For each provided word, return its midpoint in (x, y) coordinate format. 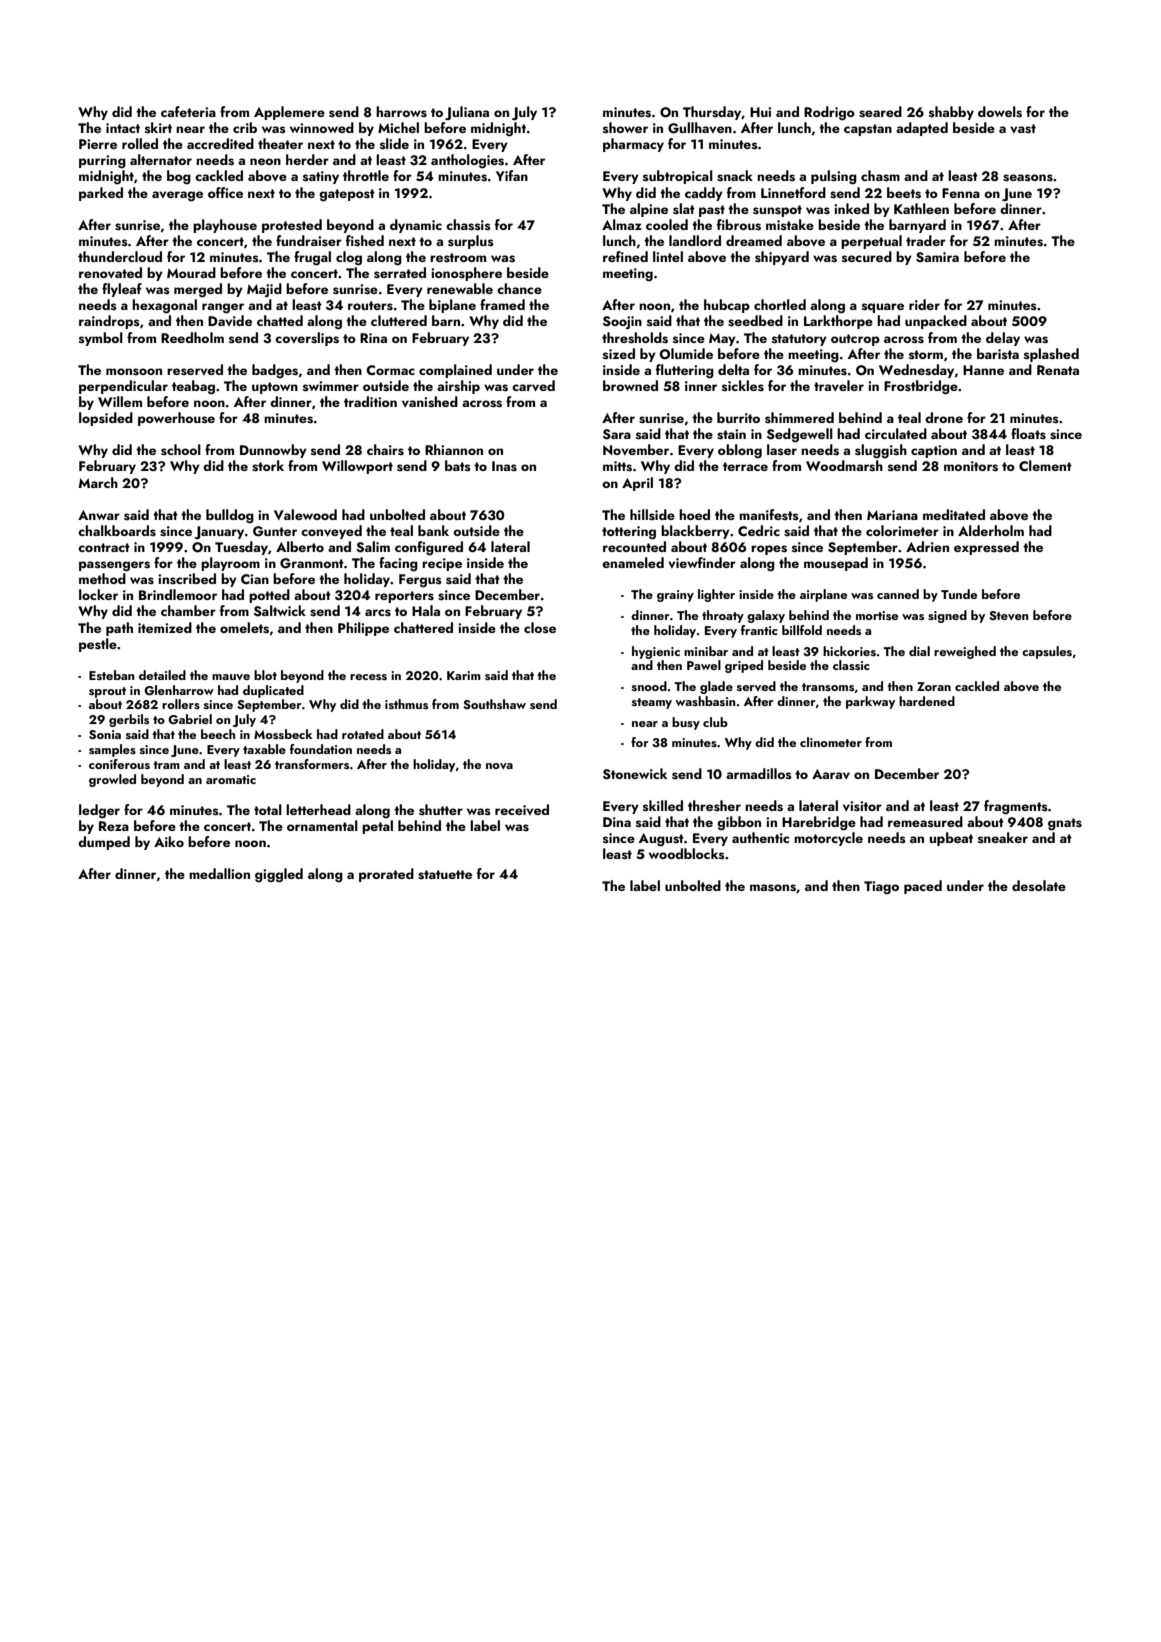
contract (104, 547)
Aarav (831, 774)
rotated (363, 734)
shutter (441, 810)
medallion (219, 873)
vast (1023, 129)
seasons (1028, 178)
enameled (633, 562)
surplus (471, 242)
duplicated (273, 691)
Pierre (98, 144)
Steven (1008, 615)
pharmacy (633, 145)
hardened (927, 701)
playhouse (225, 226)
